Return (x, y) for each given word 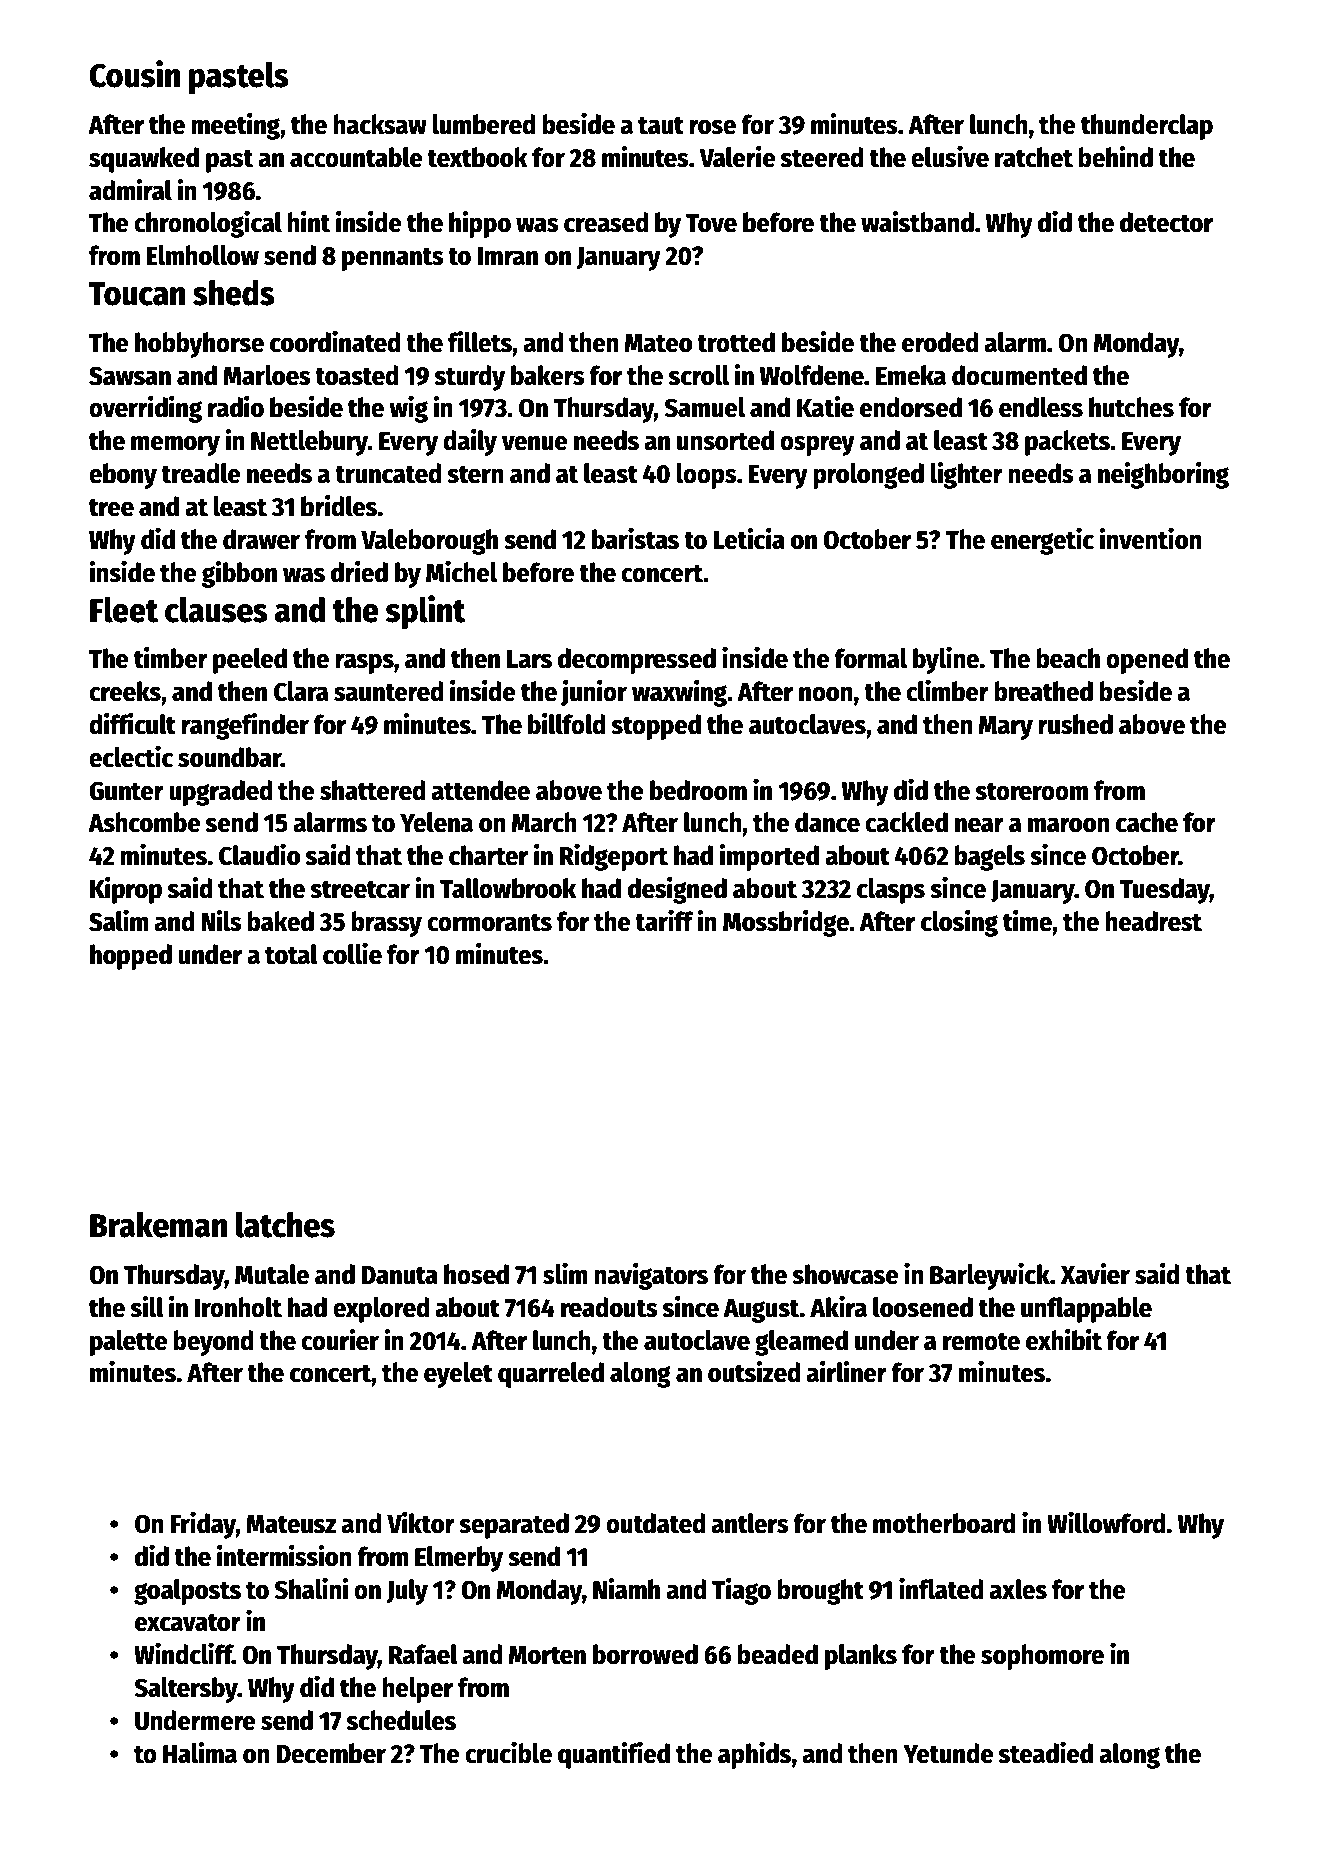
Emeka (911, 375)
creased (606, 222)
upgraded (220, 793)
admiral (130, 190)
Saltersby (186, 1690)
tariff (664, 921)
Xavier (1095, 1274)
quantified (614, 1755)
